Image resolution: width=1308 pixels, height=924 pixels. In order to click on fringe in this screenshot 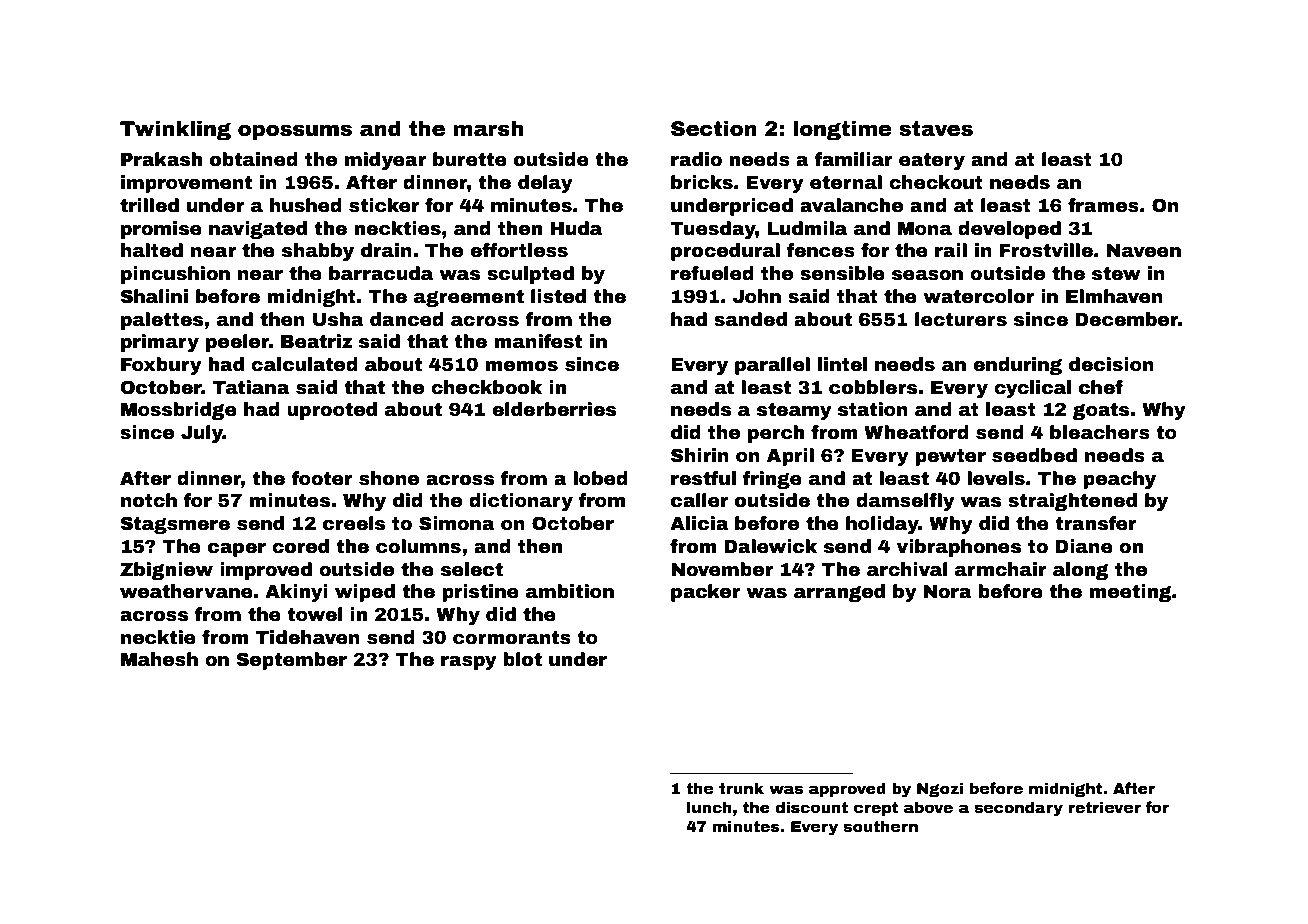, I will do `click(772, 480)`.
